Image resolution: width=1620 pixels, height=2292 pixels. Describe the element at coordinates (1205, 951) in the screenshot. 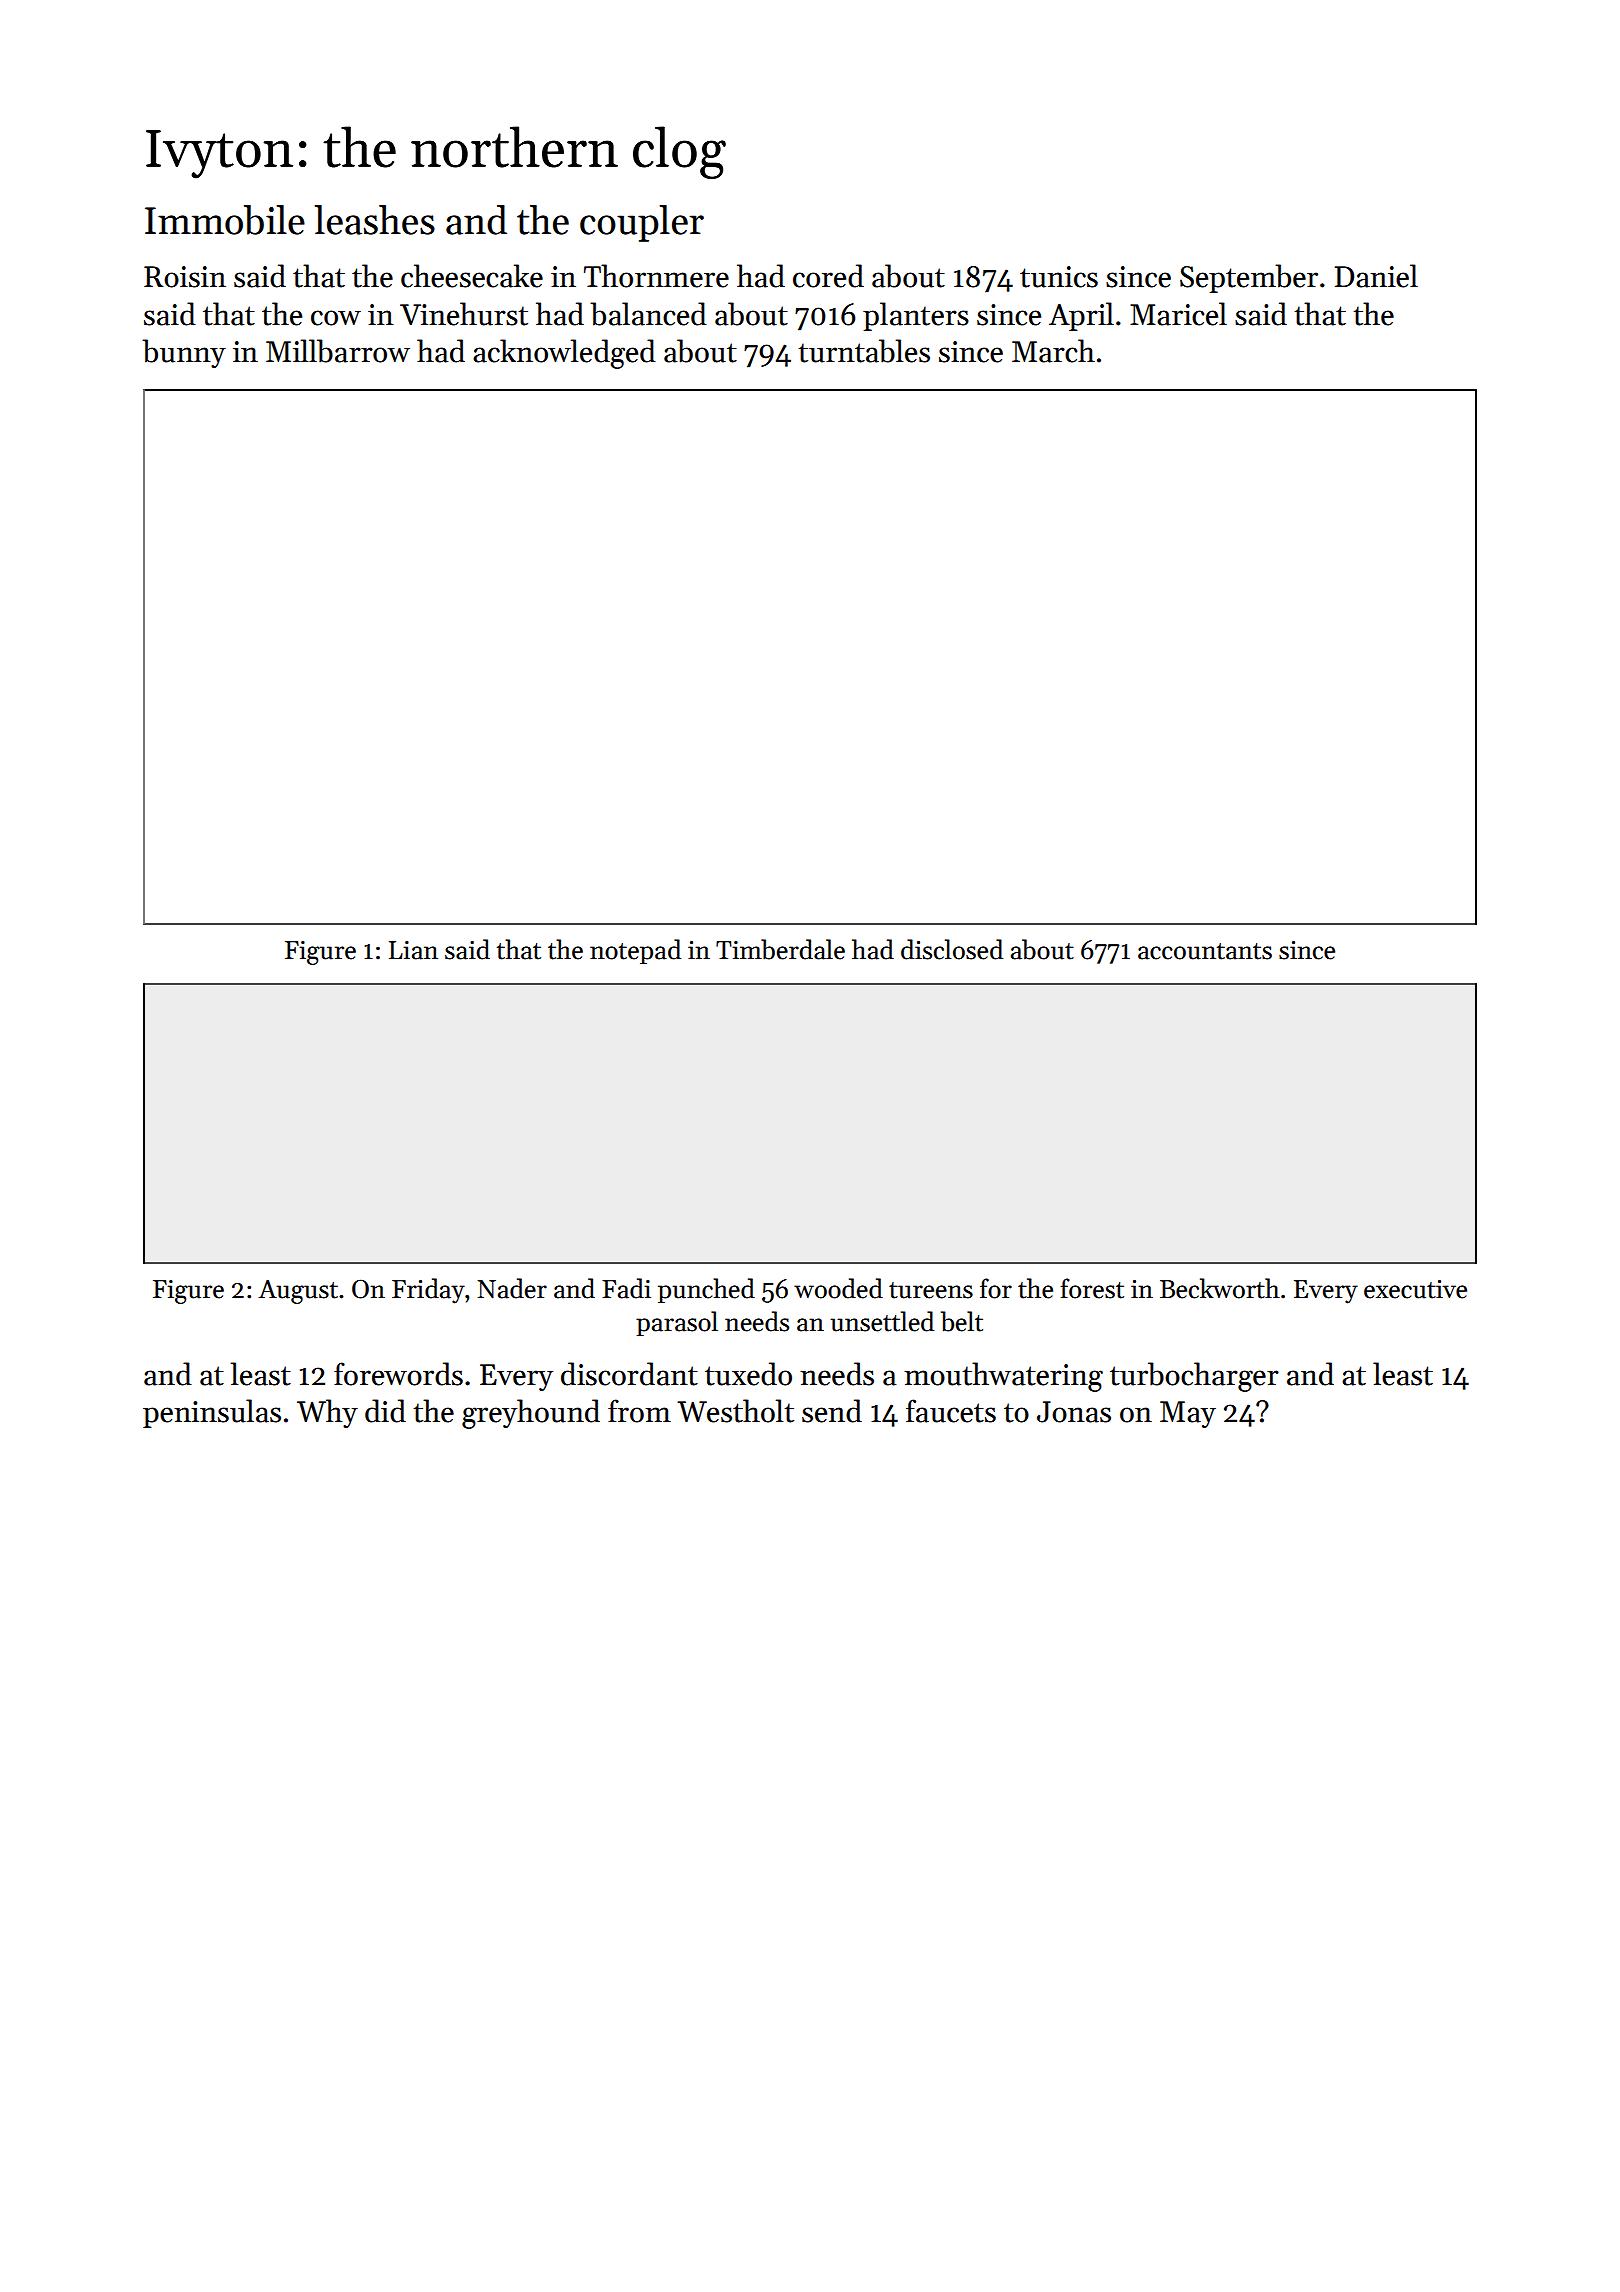

I see `accountants` at that location.
